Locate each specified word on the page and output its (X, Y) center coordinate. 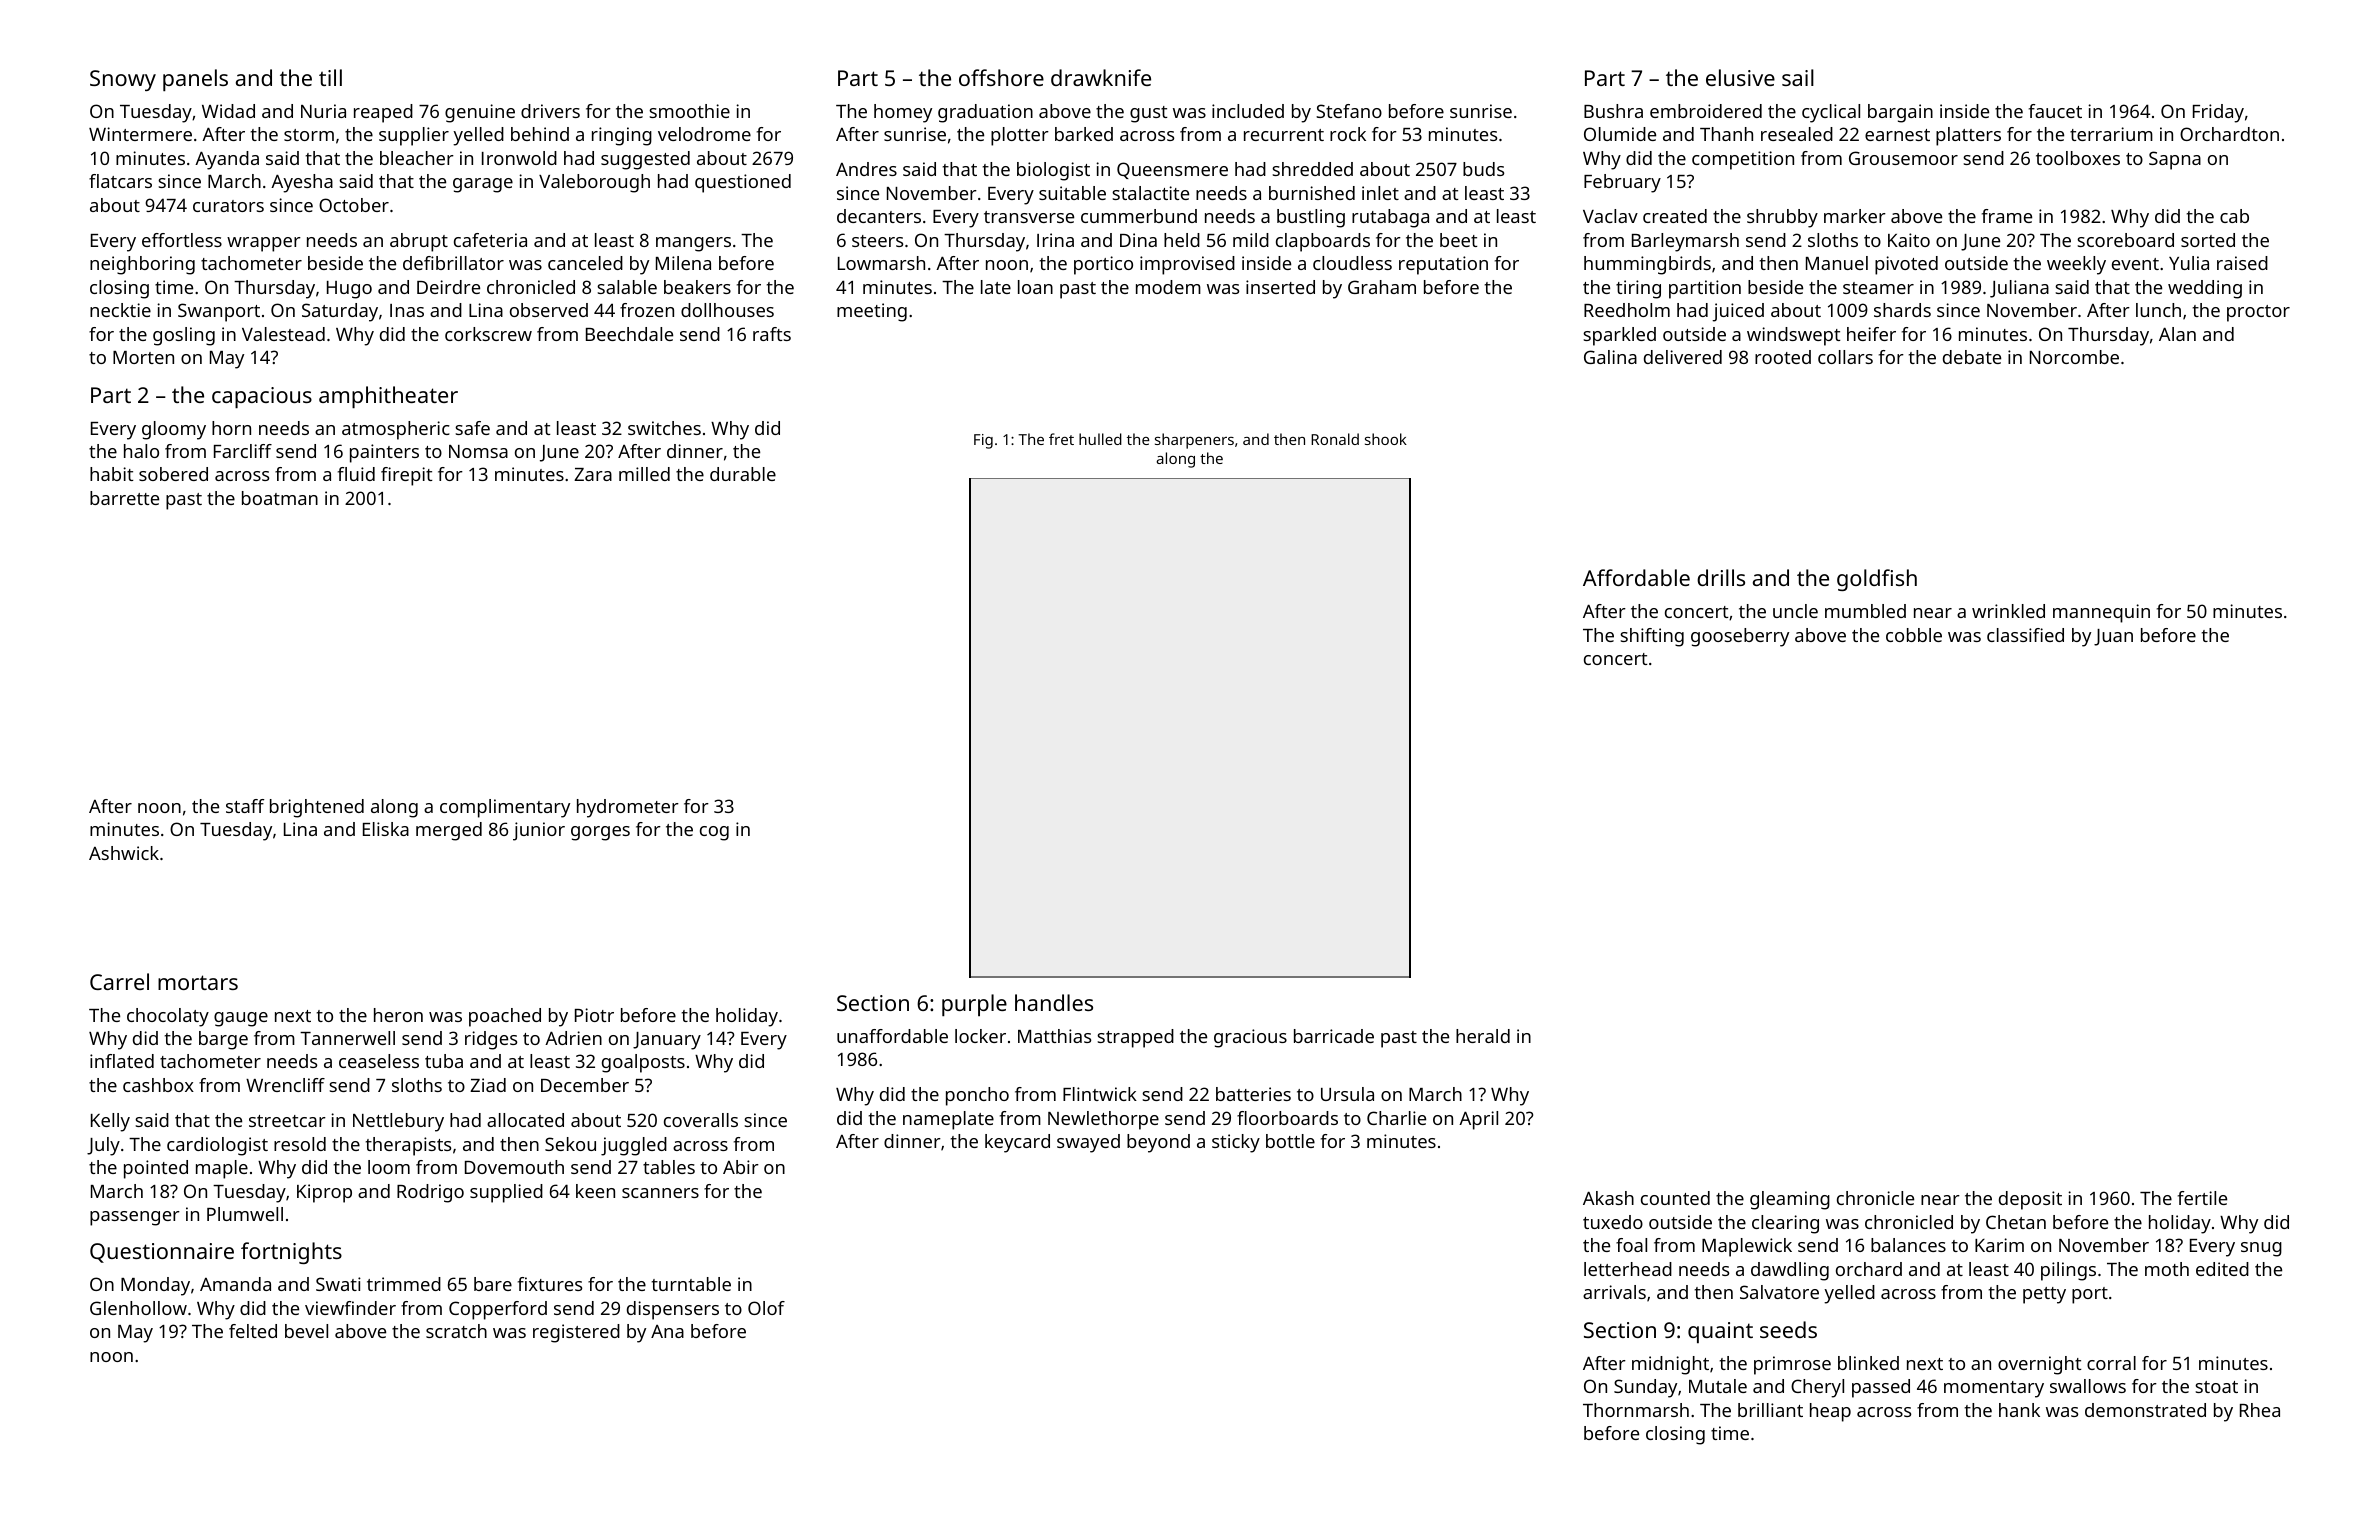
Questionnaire (162, 1253)
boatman (280, 498)
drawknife (1101, 77)
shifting (1652, 637)
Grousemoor (1903, 158)
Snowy (123, 80)
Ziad (488, 1085)
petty (2044, 1295)
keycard (1017, 1143)
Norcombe (2074, 357)
